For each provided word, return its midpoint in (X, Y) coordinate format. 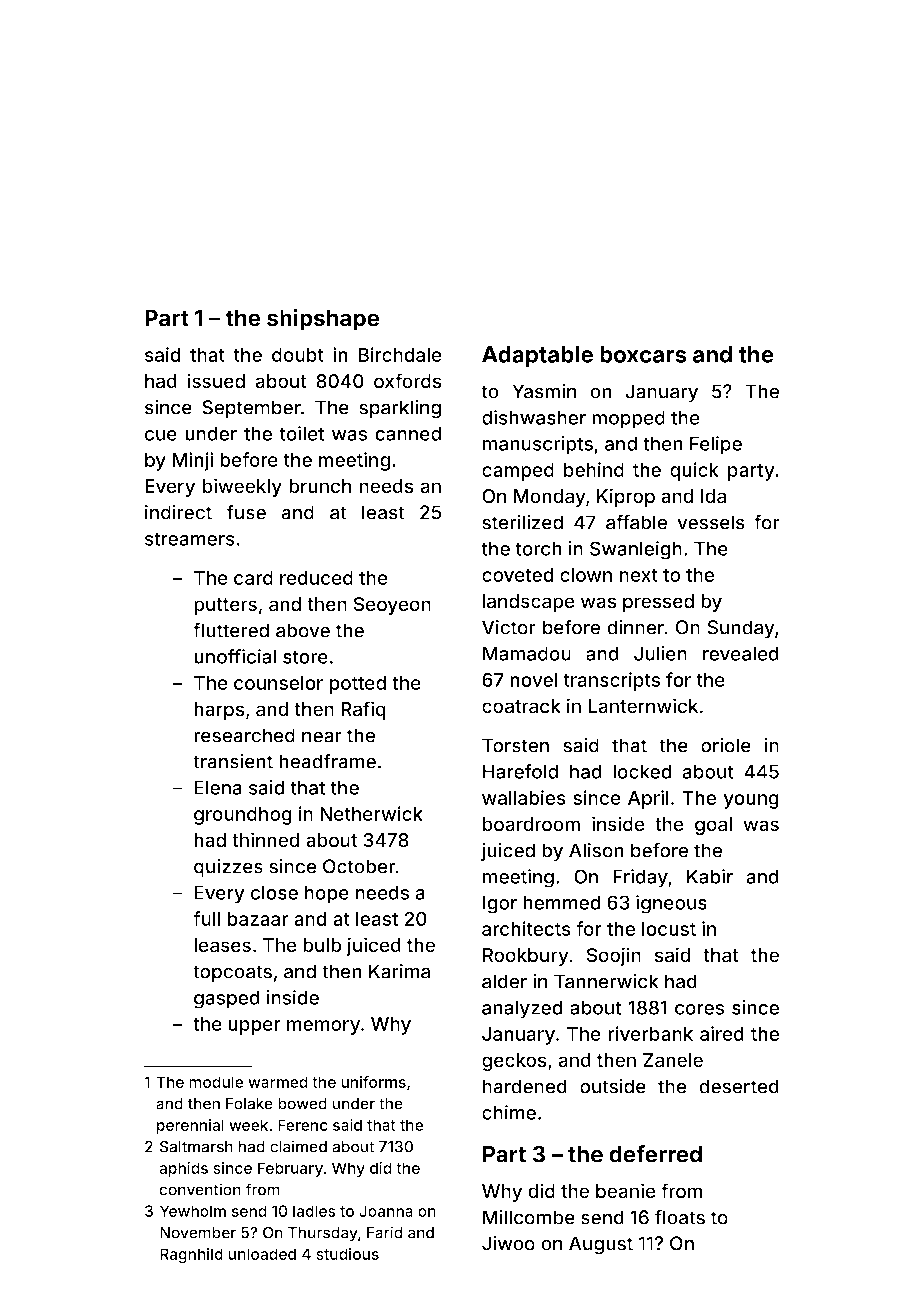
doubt (298, 355)
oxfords (408, 381)
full (207, 918)
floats (680, 1217)
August (601, 1245)
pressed (658, 603)
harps (219, 711)
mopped (628, 419)
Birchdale (400, 354)
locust (669, 929)
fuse (246, 512)
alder (504, 981)
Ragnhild (191, 1255)
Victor (509, 627)
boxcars (643, 354)
